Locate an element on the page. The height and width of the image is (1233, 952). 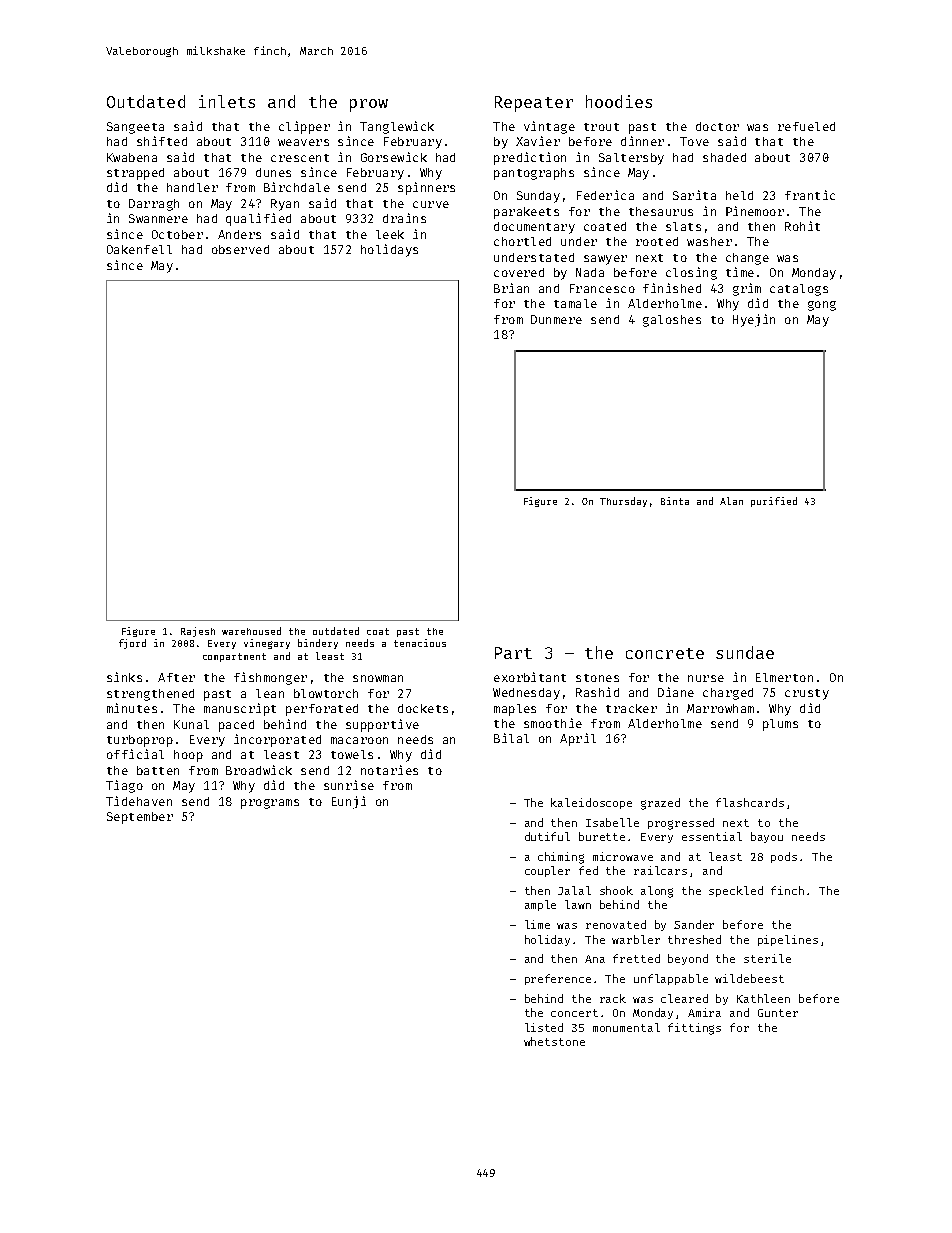
prow is located at coordinates (369, 105).
